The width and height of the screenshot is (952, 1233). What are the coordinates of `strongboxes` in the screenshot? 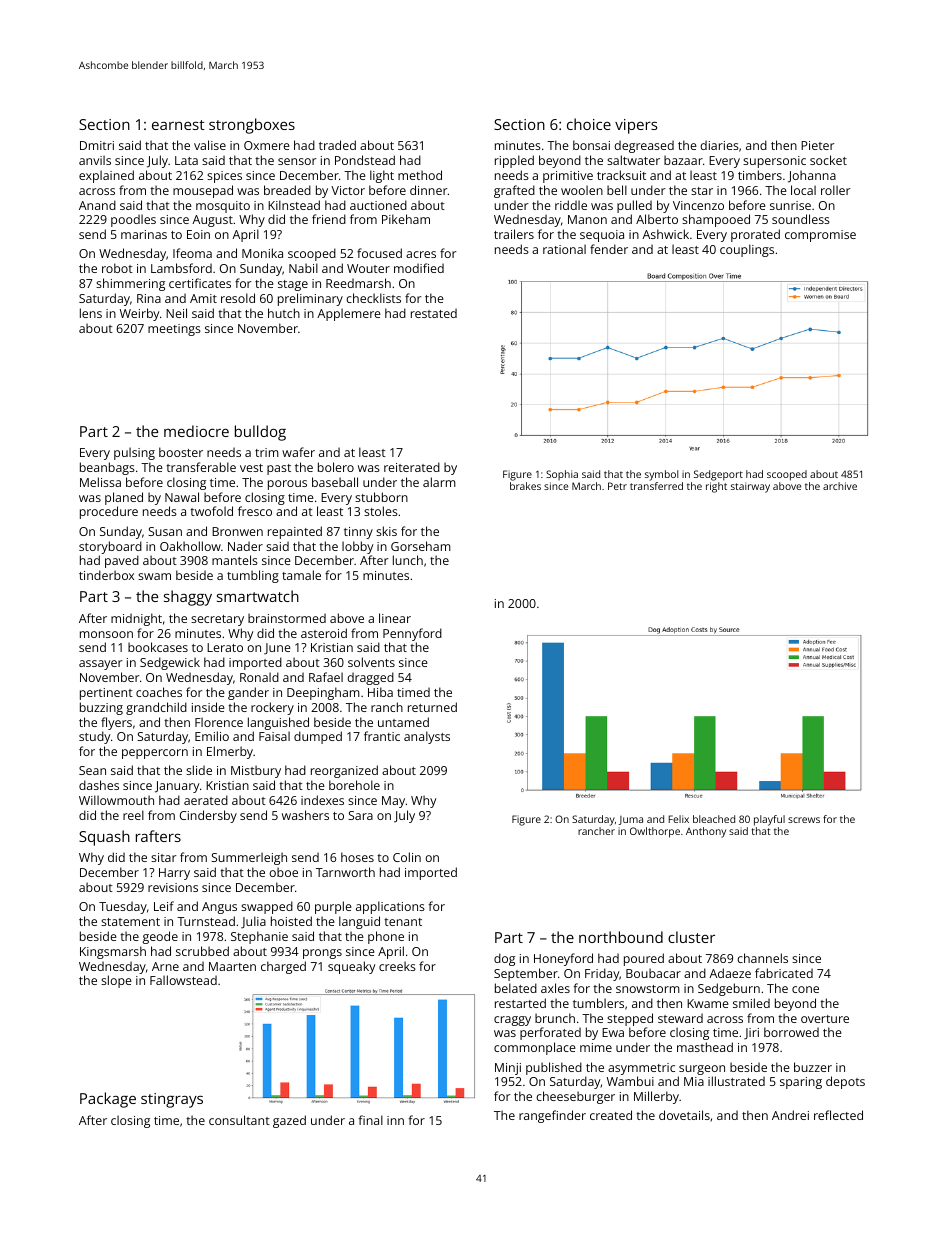 It's located at (252, 126).
